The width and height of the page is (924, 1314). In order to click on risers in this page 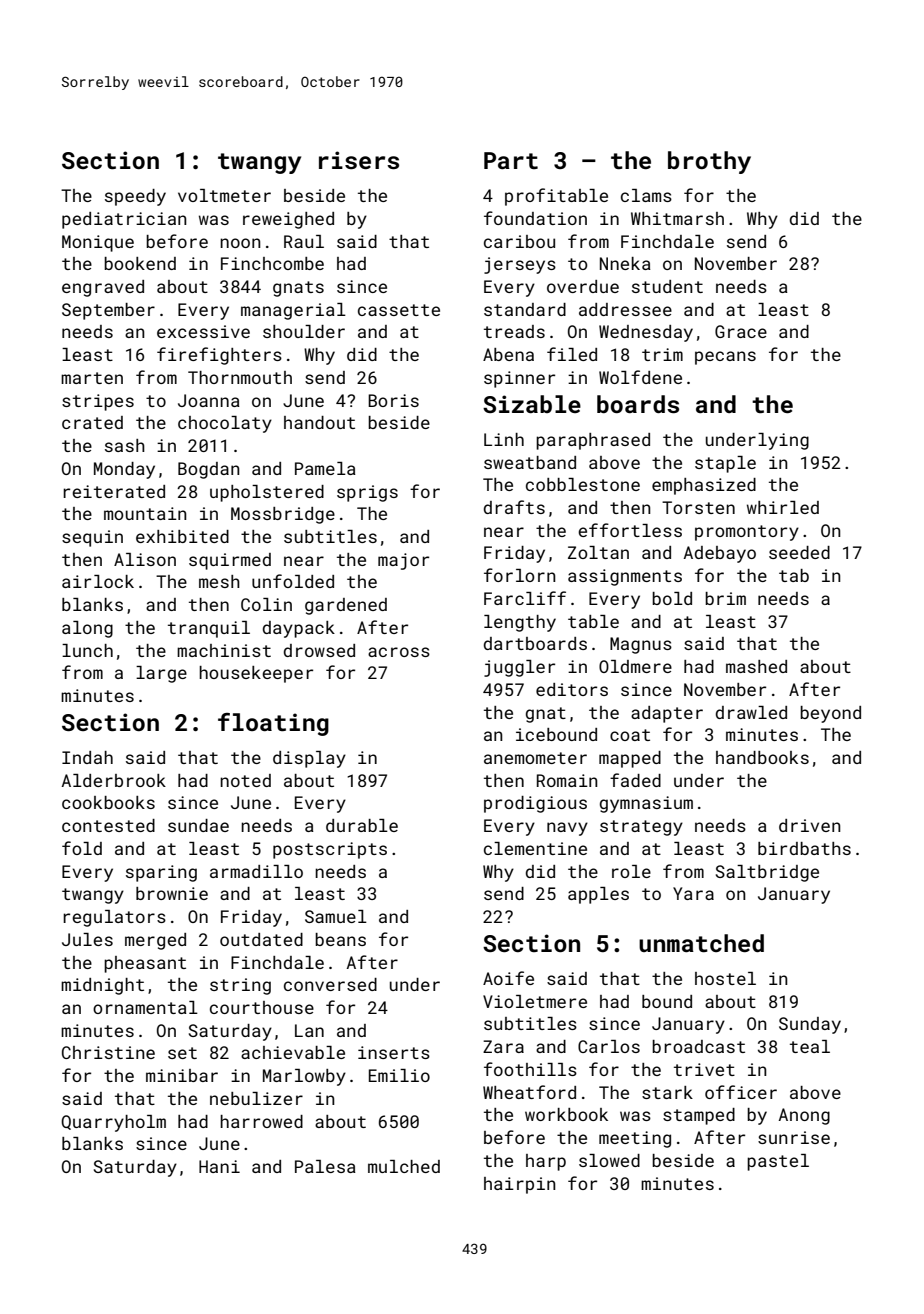, I will do `click(359, 160)`.
